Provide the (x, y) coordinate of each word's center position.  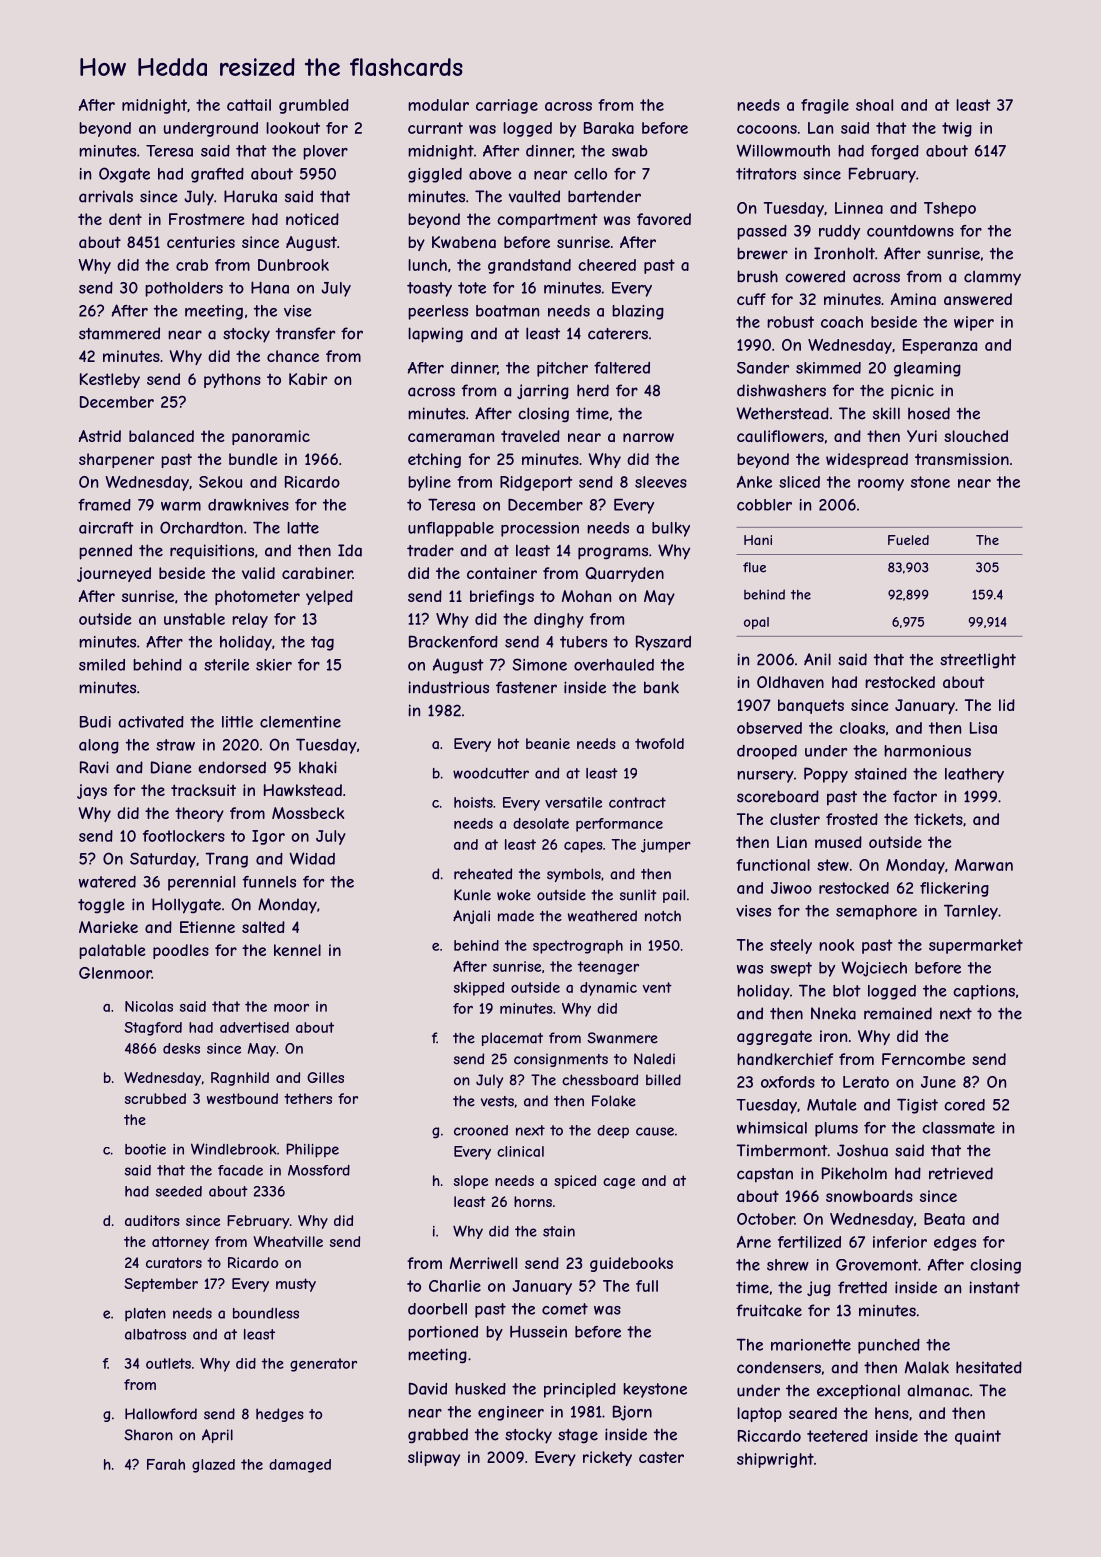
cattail (249, 105)
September (161, 1285)
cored (964, 1105)
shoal (874, 105)
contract (637, 802)
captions (984, 992)
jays (92, 791)
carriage (507, 106)
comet (565, 1309)
